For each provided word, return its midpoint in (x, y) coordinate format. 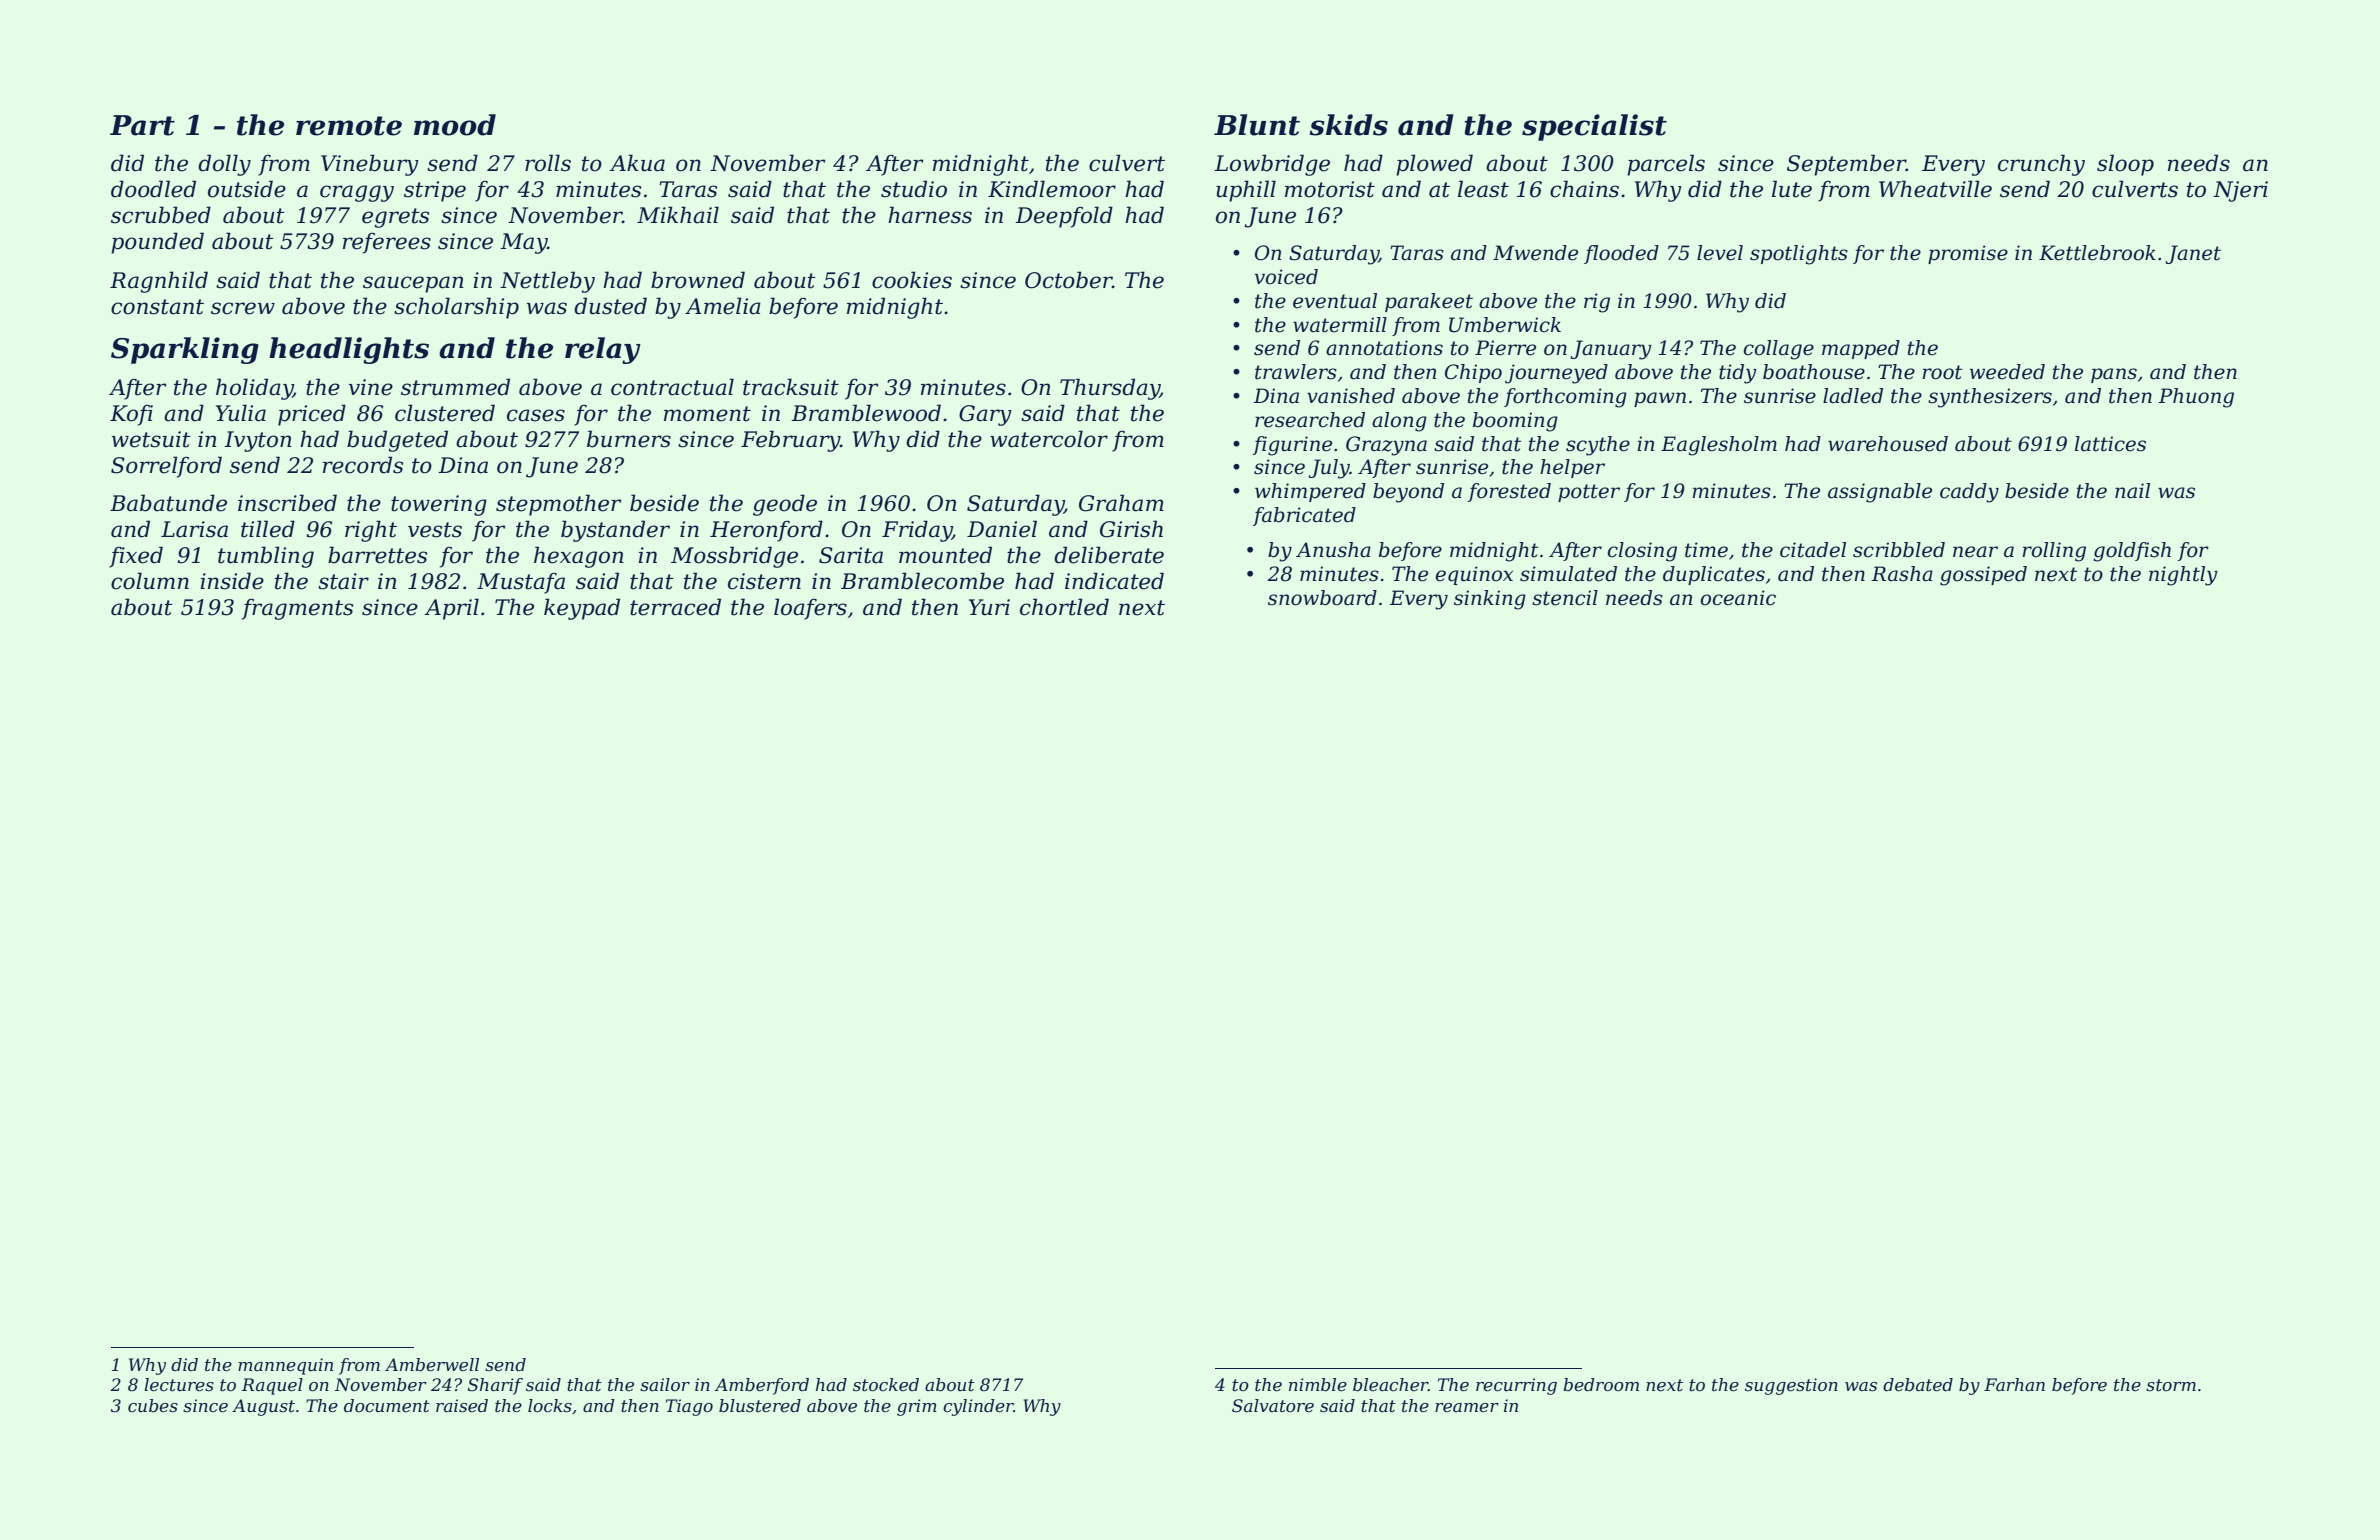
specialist (1594, 127)
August (263, 1407)
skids (1349, 125)
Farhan (2014, 1384)
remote (349, 126)
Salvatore (1273, 1406)
